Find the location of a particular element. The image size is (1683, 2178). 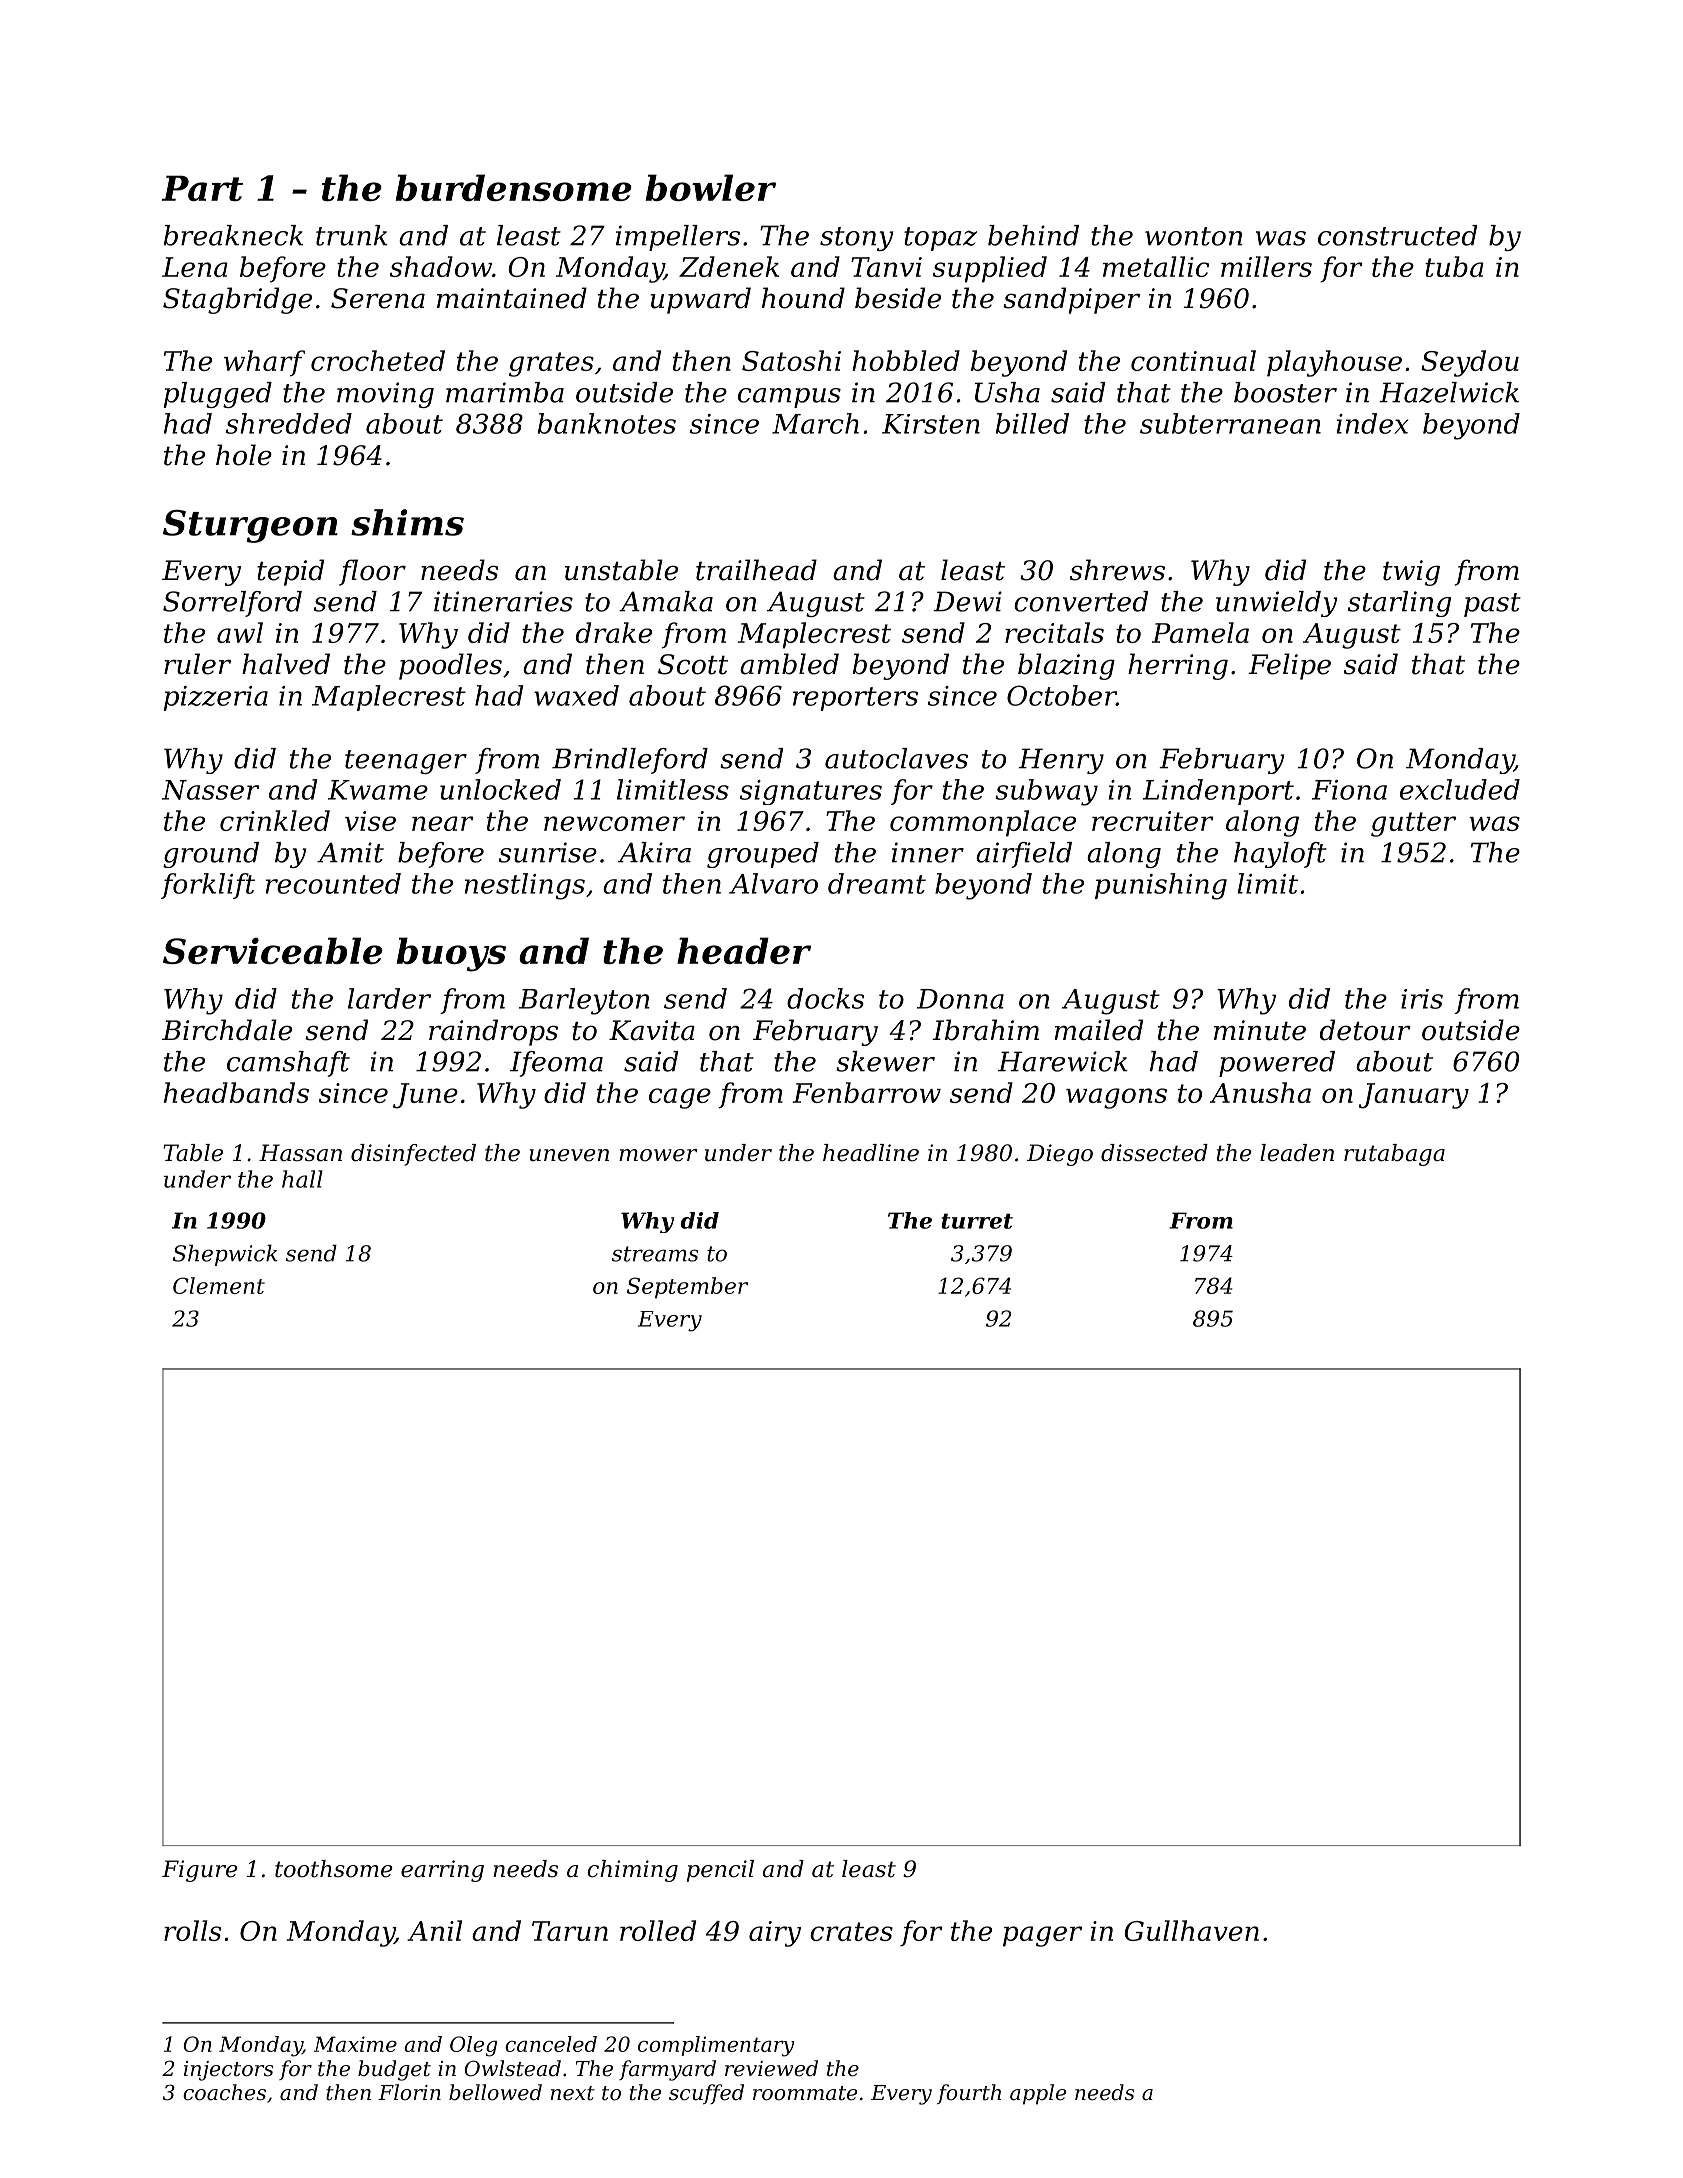

moving is located at coordinates (385, 395).
